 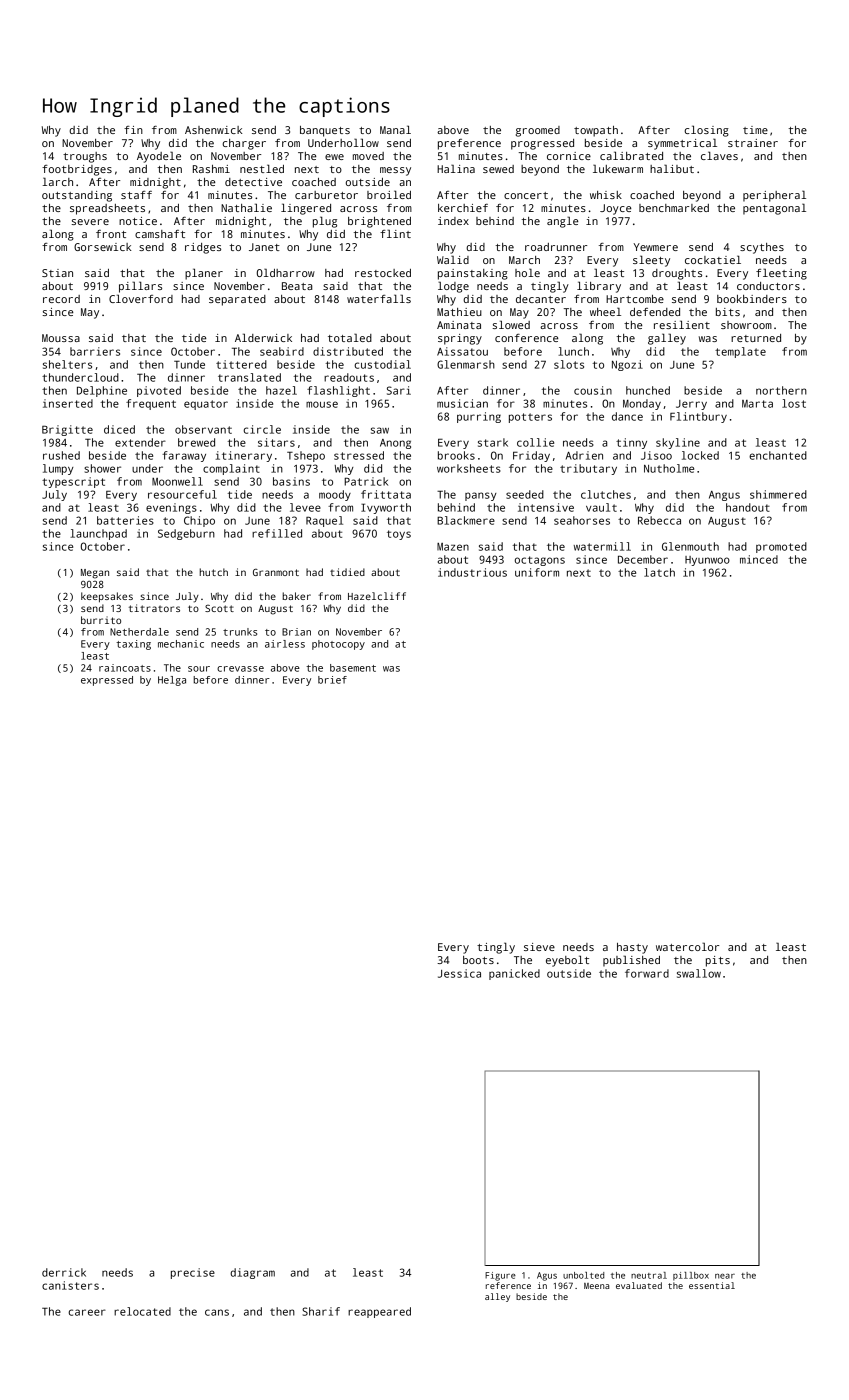 I want to click on minced, so click(x=759, y=559).
